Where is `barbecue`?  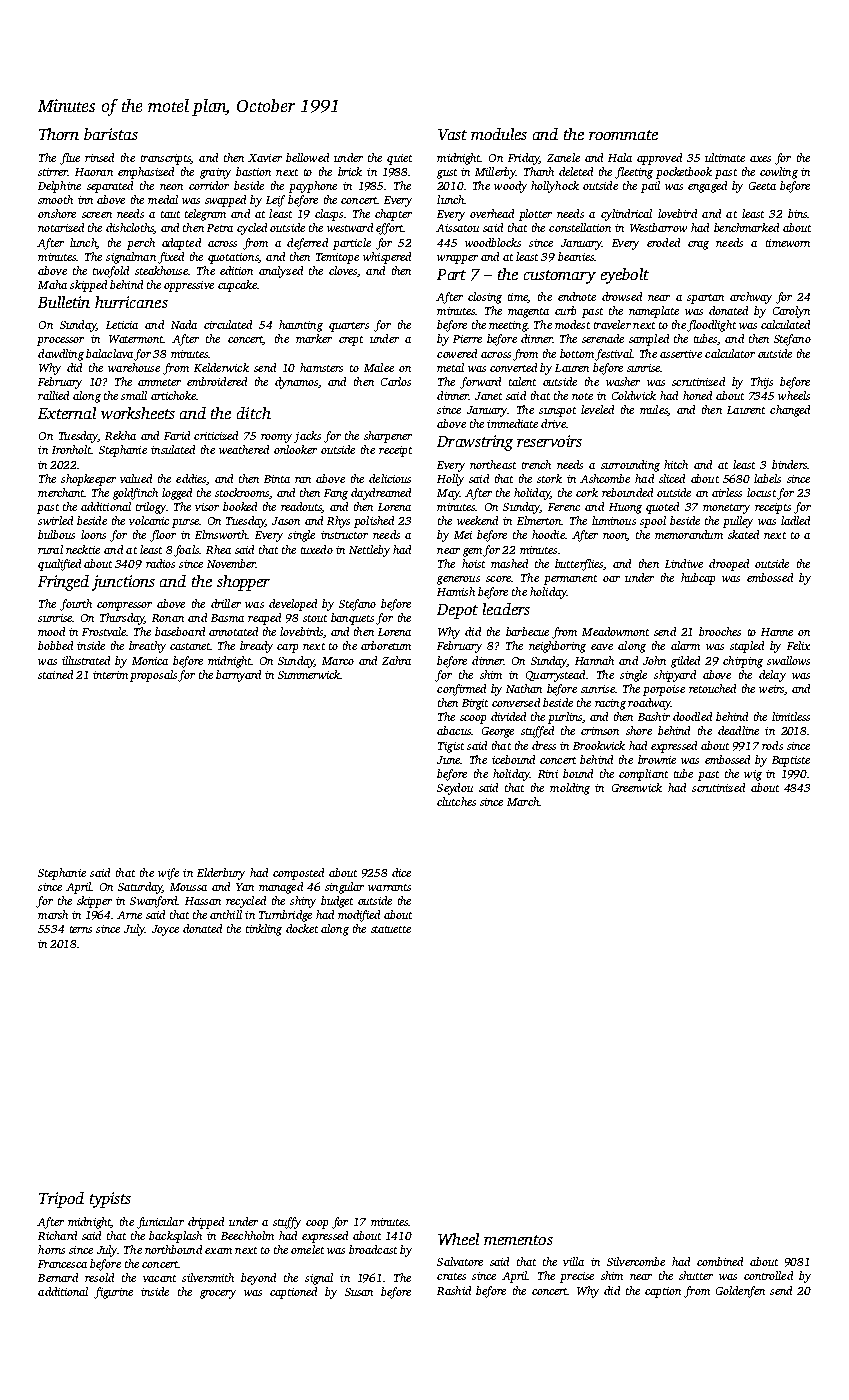
barbecue is located at coordinates (527, 631).
